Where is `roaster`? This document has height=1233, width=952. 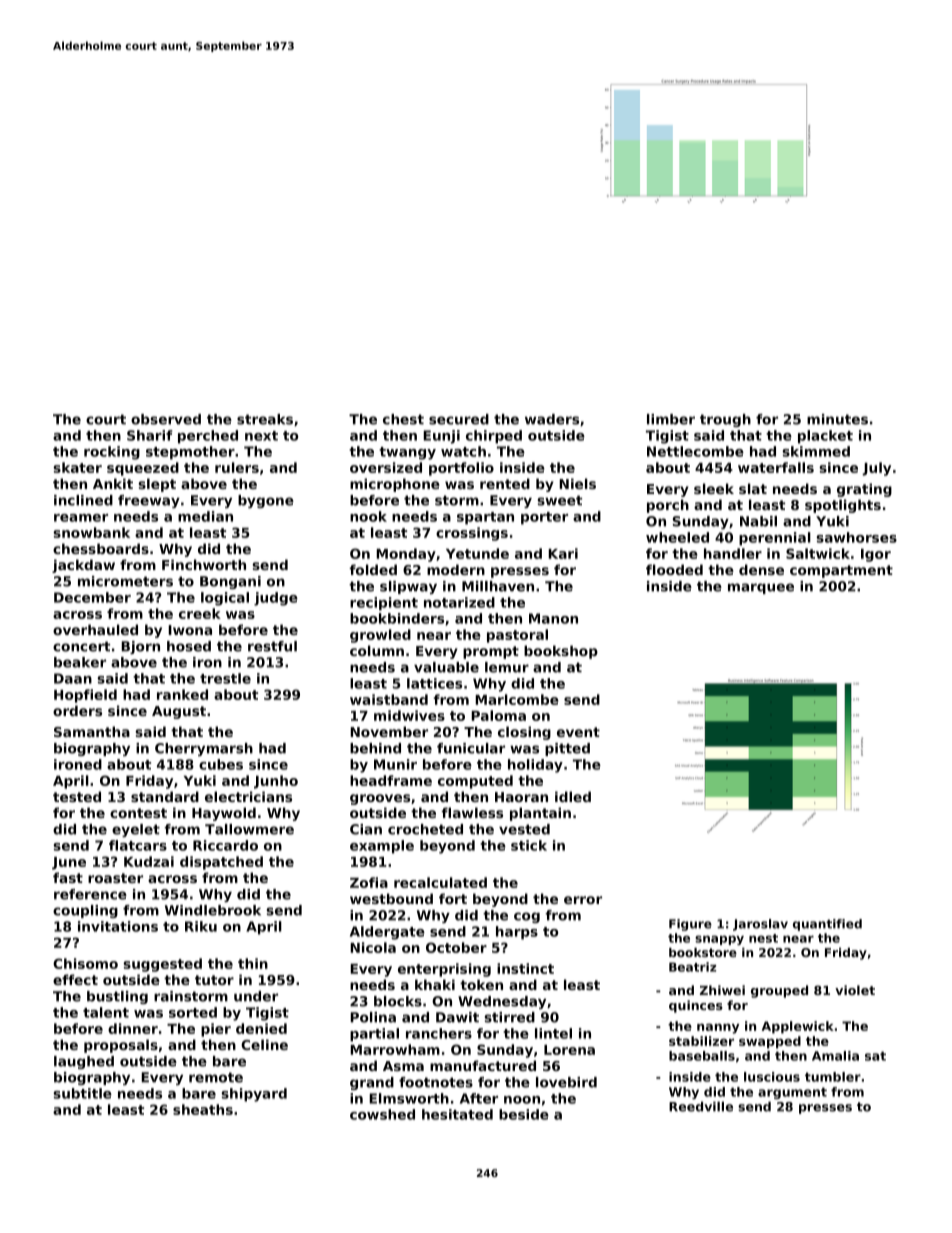
roaster is located at coordinates (115, 878).
